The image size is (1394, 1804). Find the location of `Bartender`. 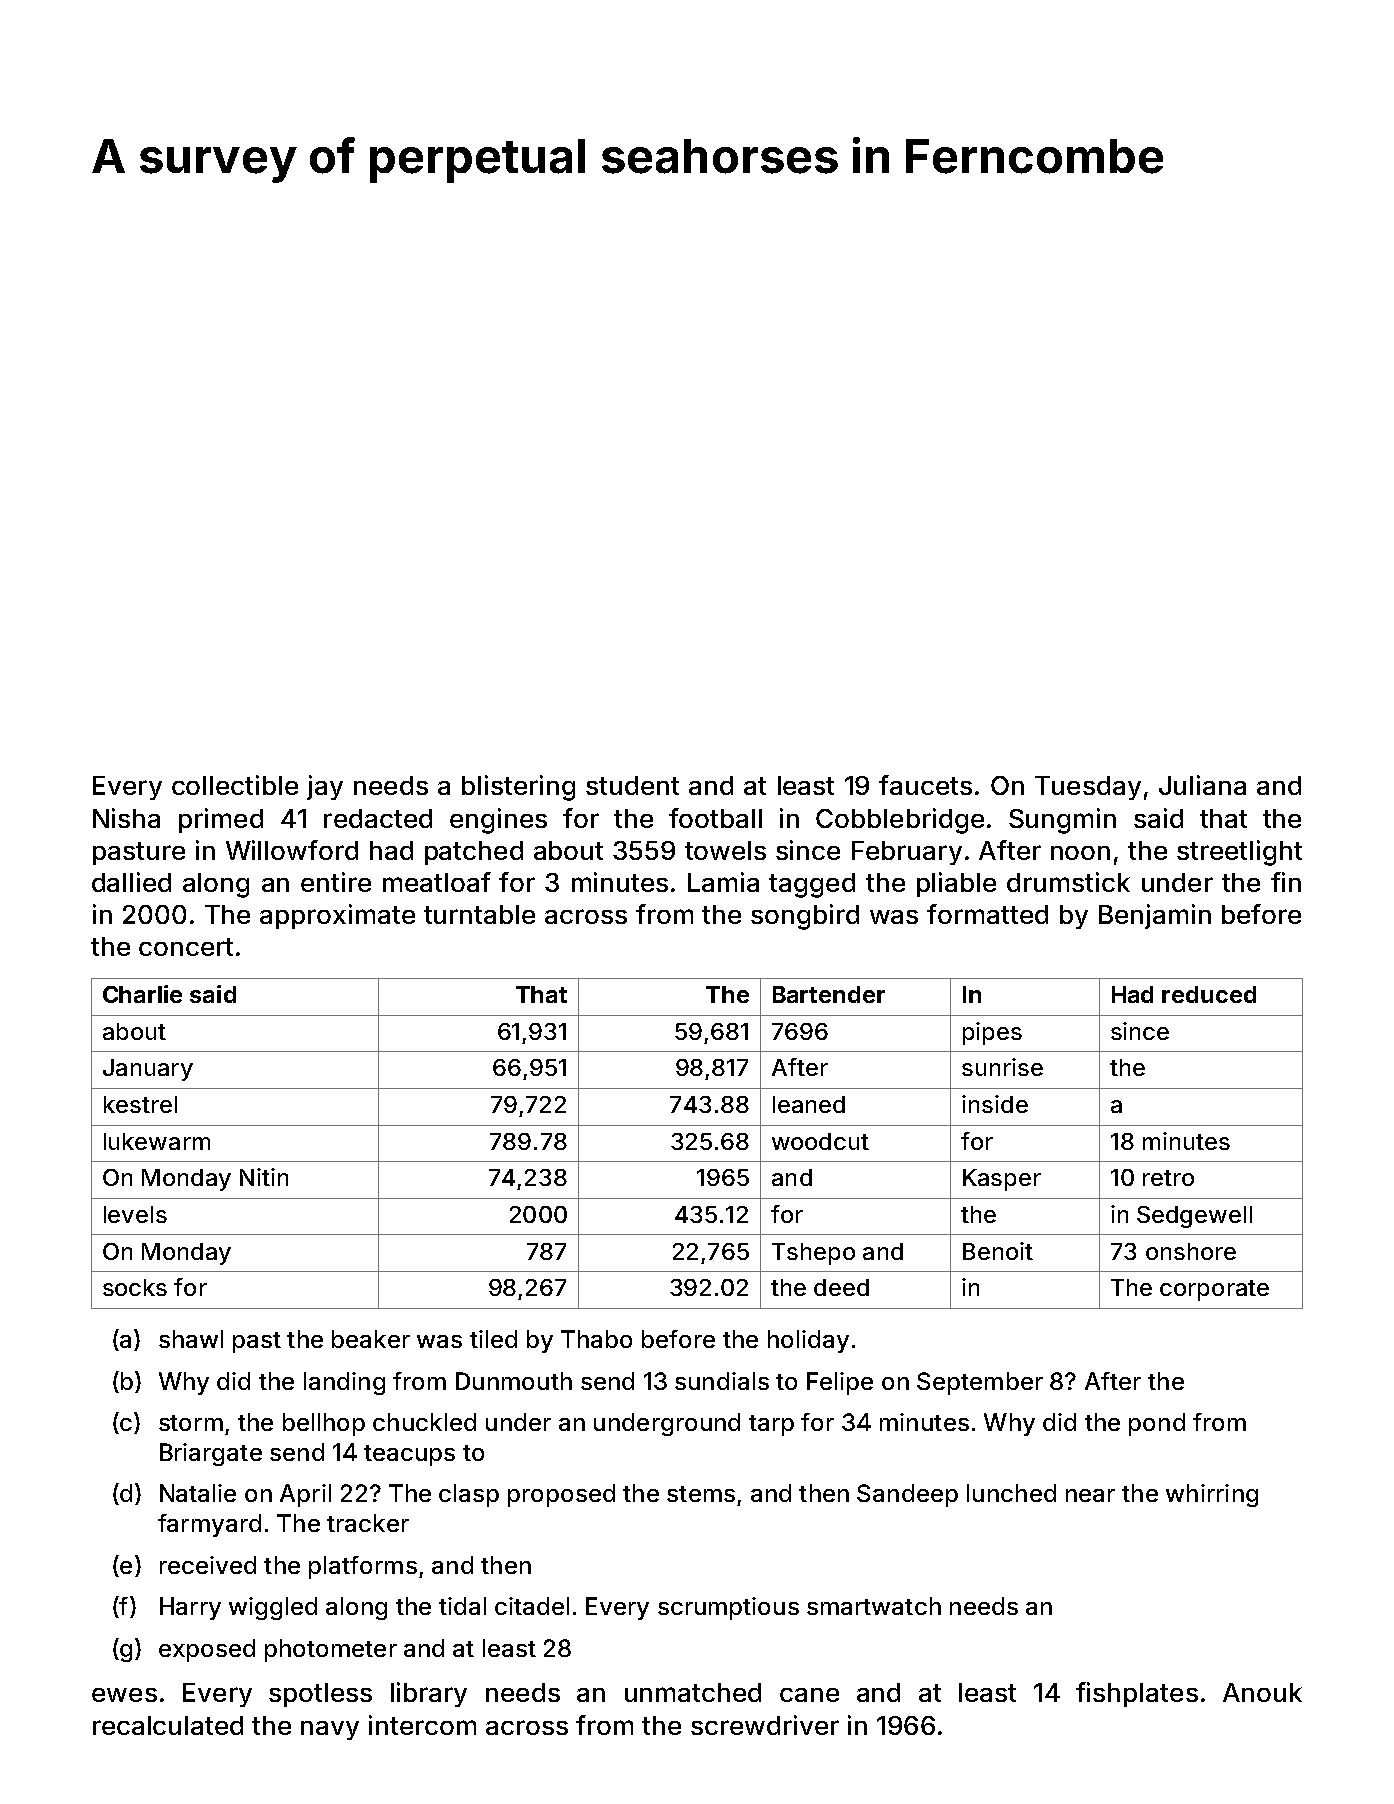

Bartender is located at coordinates (829, 994).
